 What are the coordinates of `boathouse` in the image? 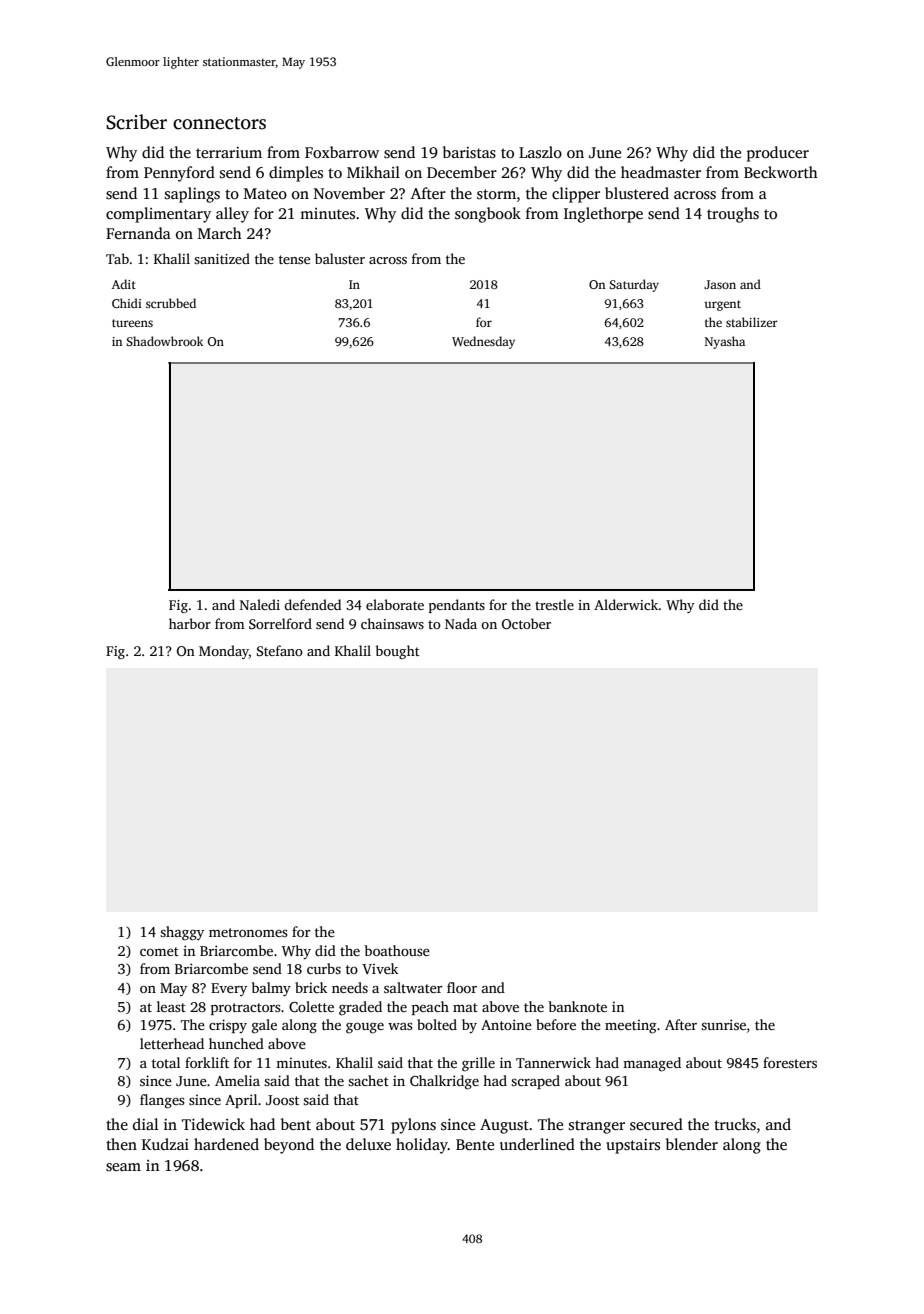 It's located at (397, 950).
